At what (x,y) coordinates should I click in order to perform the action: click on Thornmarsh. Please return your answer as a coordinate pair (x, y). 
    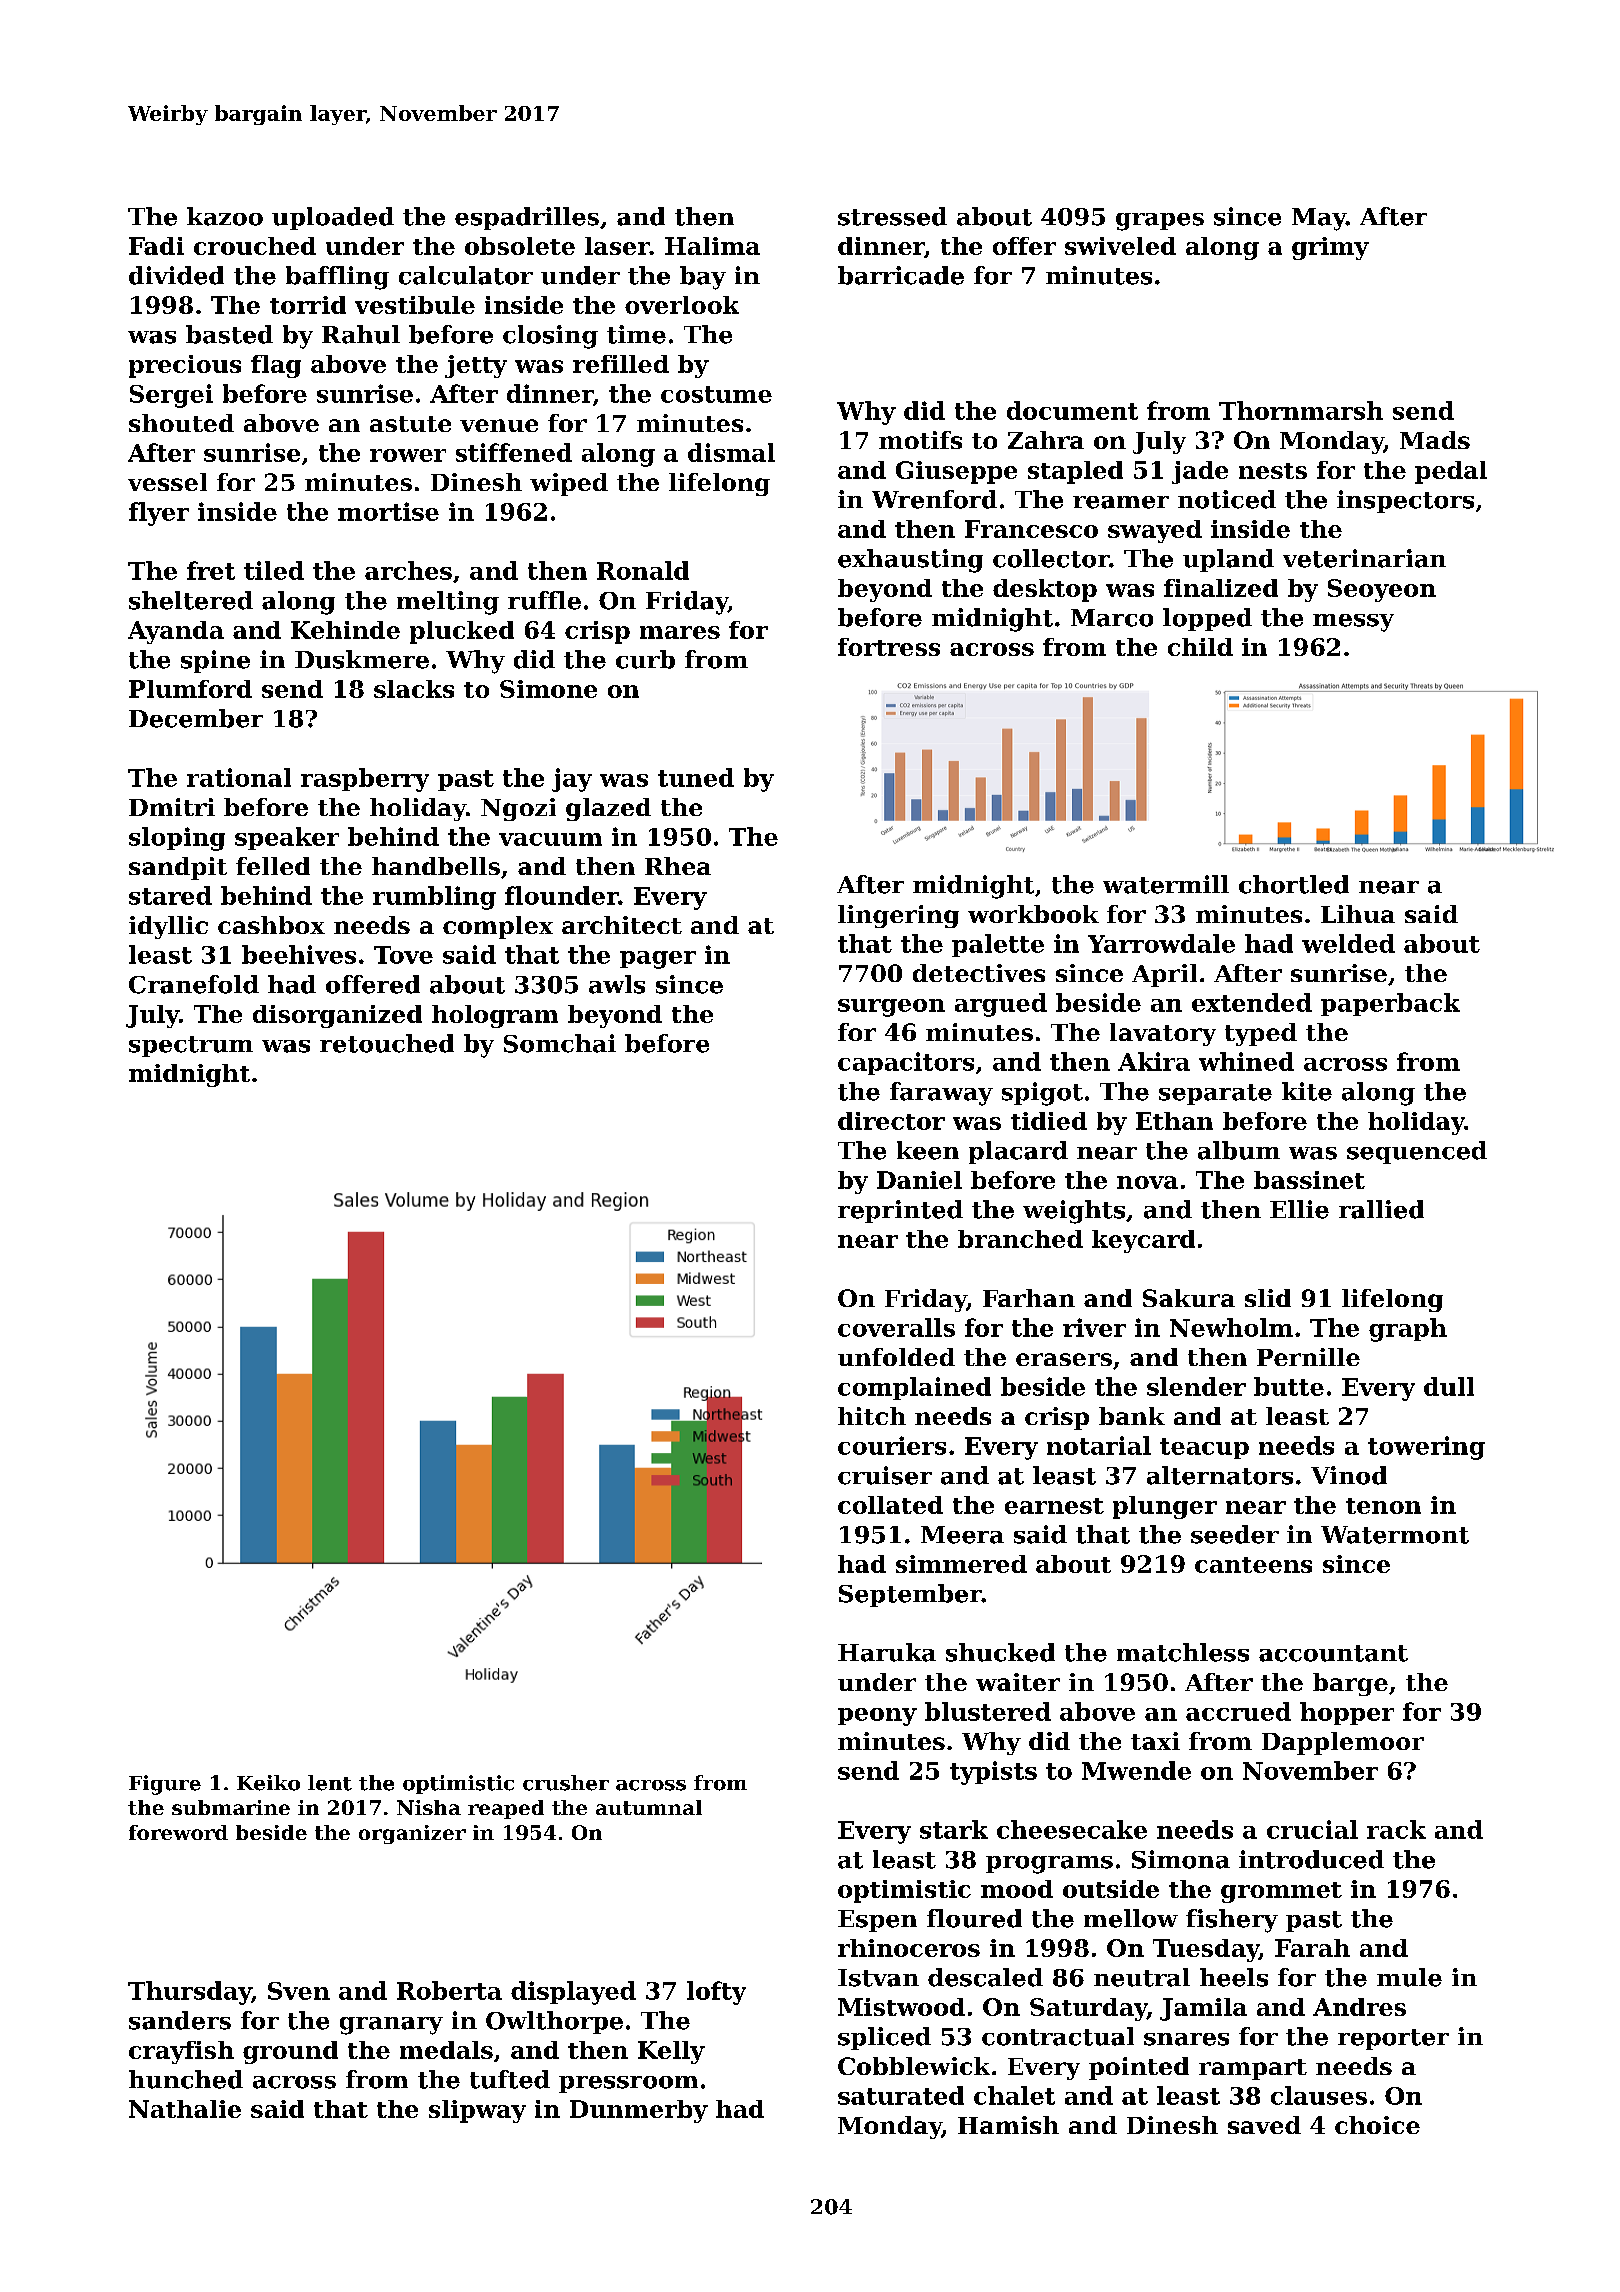
    Looking at the image, I should click on (1301, 410).
